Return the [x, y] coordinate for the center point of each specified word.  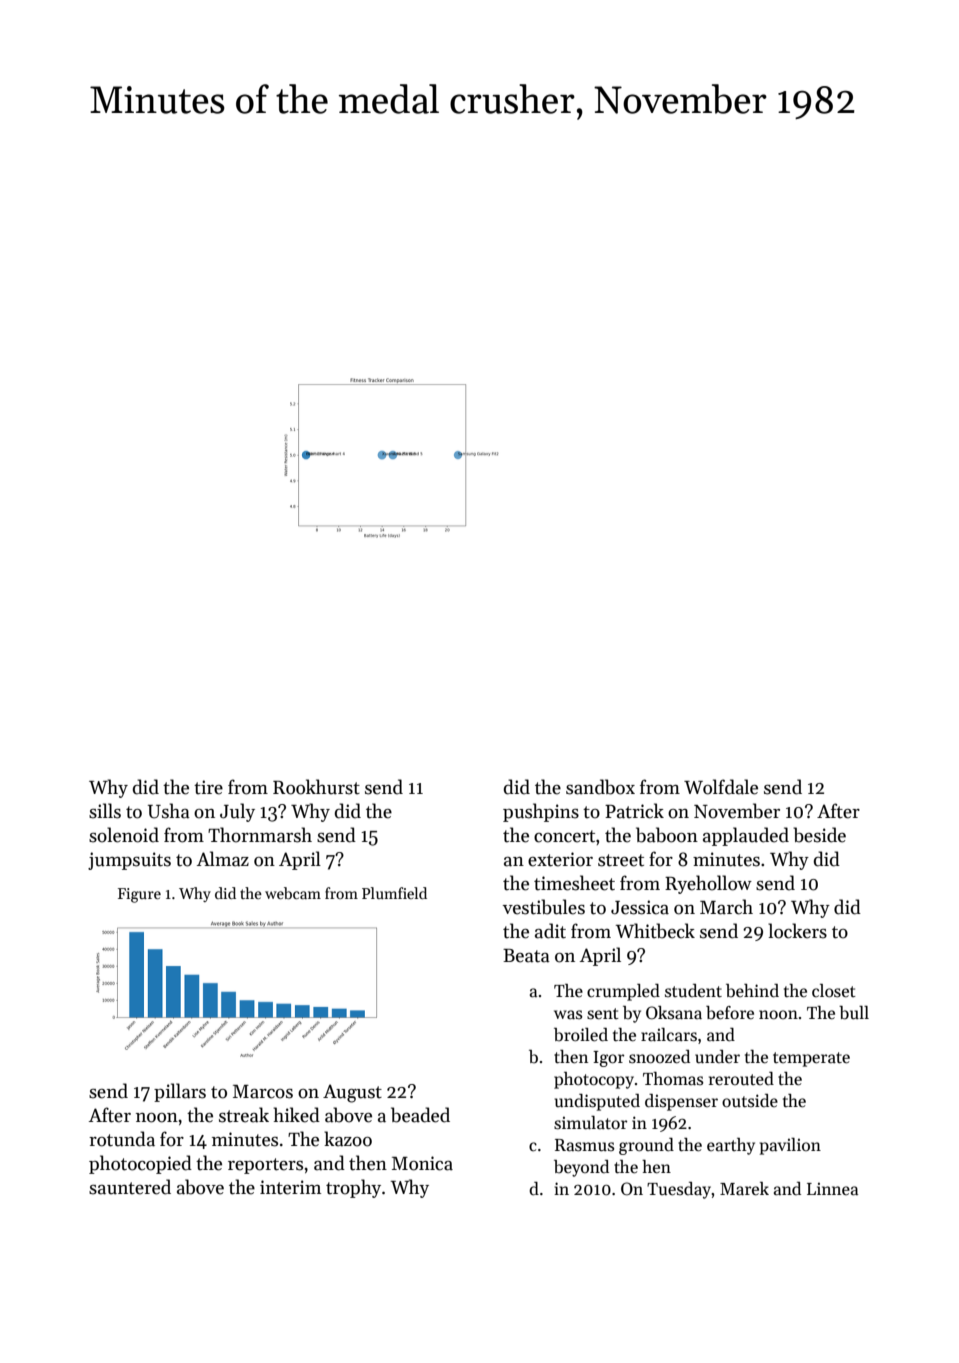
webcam [293, 893]
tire [208, 787]
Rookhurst [316, 787]
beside [819, 835]
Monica [422, 1163]
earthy [731, 1146]
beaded [420, 1115]
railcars [669, 1035]
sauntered [130, 1187]
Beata [526, 956]
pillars [180, 1092]
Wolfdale [721, 787]
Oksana [674, 1013]
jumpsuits [129, 861]
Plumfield [394, 893]
